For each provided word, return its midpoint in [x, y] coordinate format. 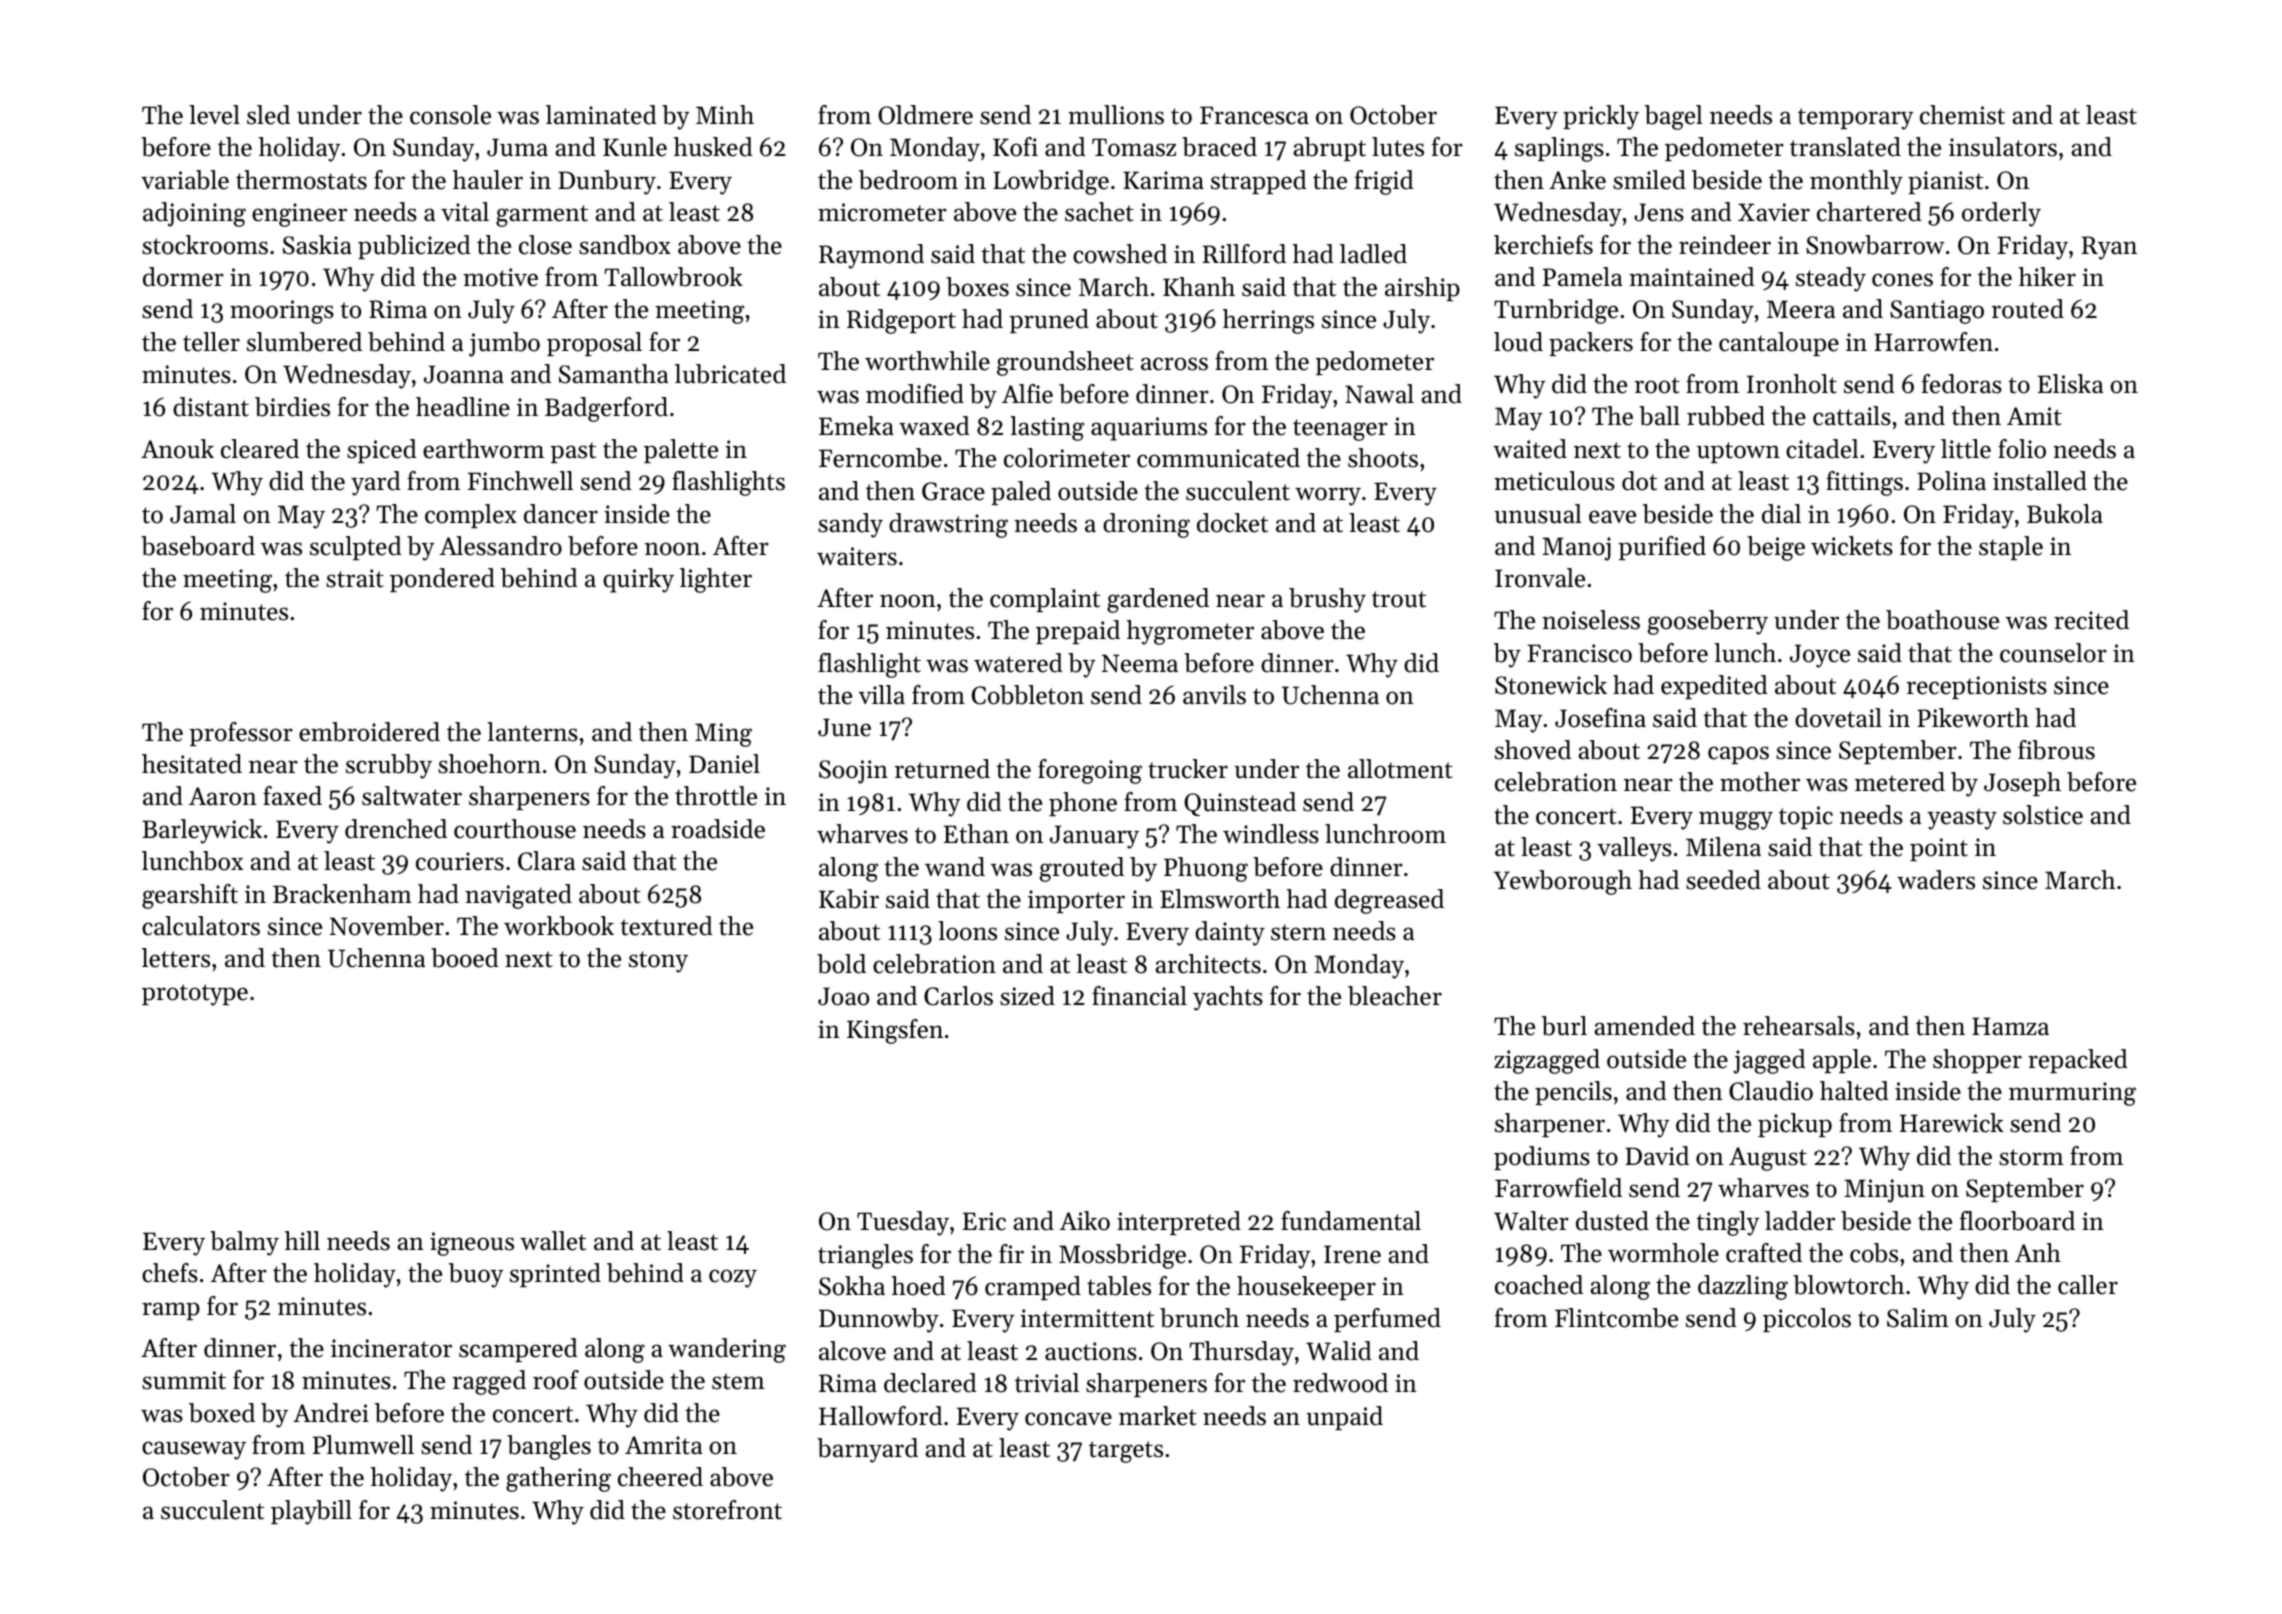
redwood [1340, 1383]
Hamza [2010, 1026]
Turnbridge [1556, 311]
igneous [472, 1244]
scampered [518, 1350]
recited [2091, 620]
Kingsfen [895, 1031]
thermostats [301, 180]
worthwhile [927, 361]
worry [1328, 496]
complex [471, 516]
